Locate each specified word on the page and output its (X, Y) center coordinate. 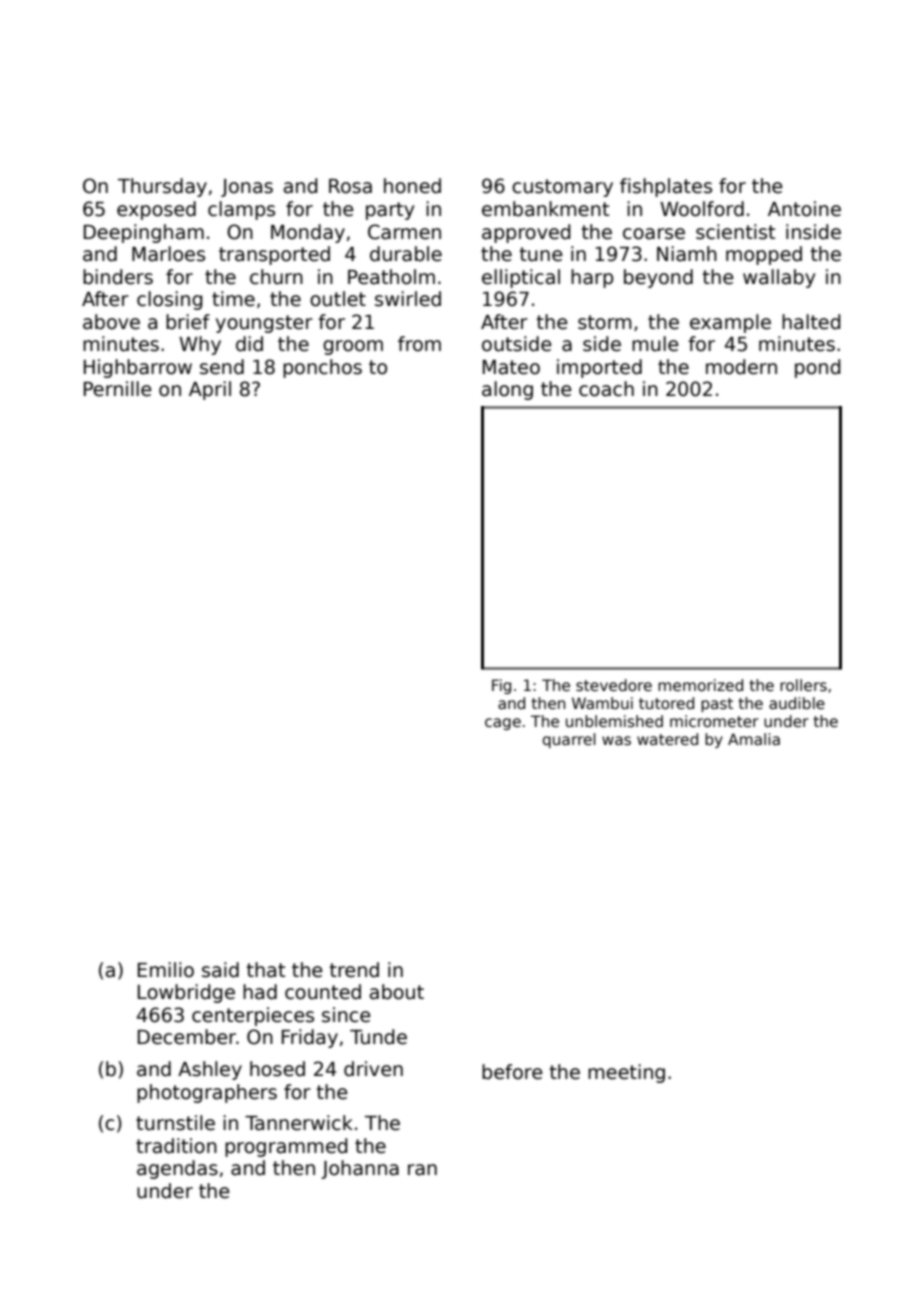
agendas (177, 1169)
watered (667, 739)
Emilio (166, 970)
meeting (626, 1073)
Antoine (804, 209)
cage (503, 724)
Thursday (162, 187)
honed (412, 186)
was (616, 740)
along (507, 390)
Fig (501, 686)
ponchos (322, 368)
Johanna (360, 1169)
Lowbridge (186, 993)
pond (818, 368)
